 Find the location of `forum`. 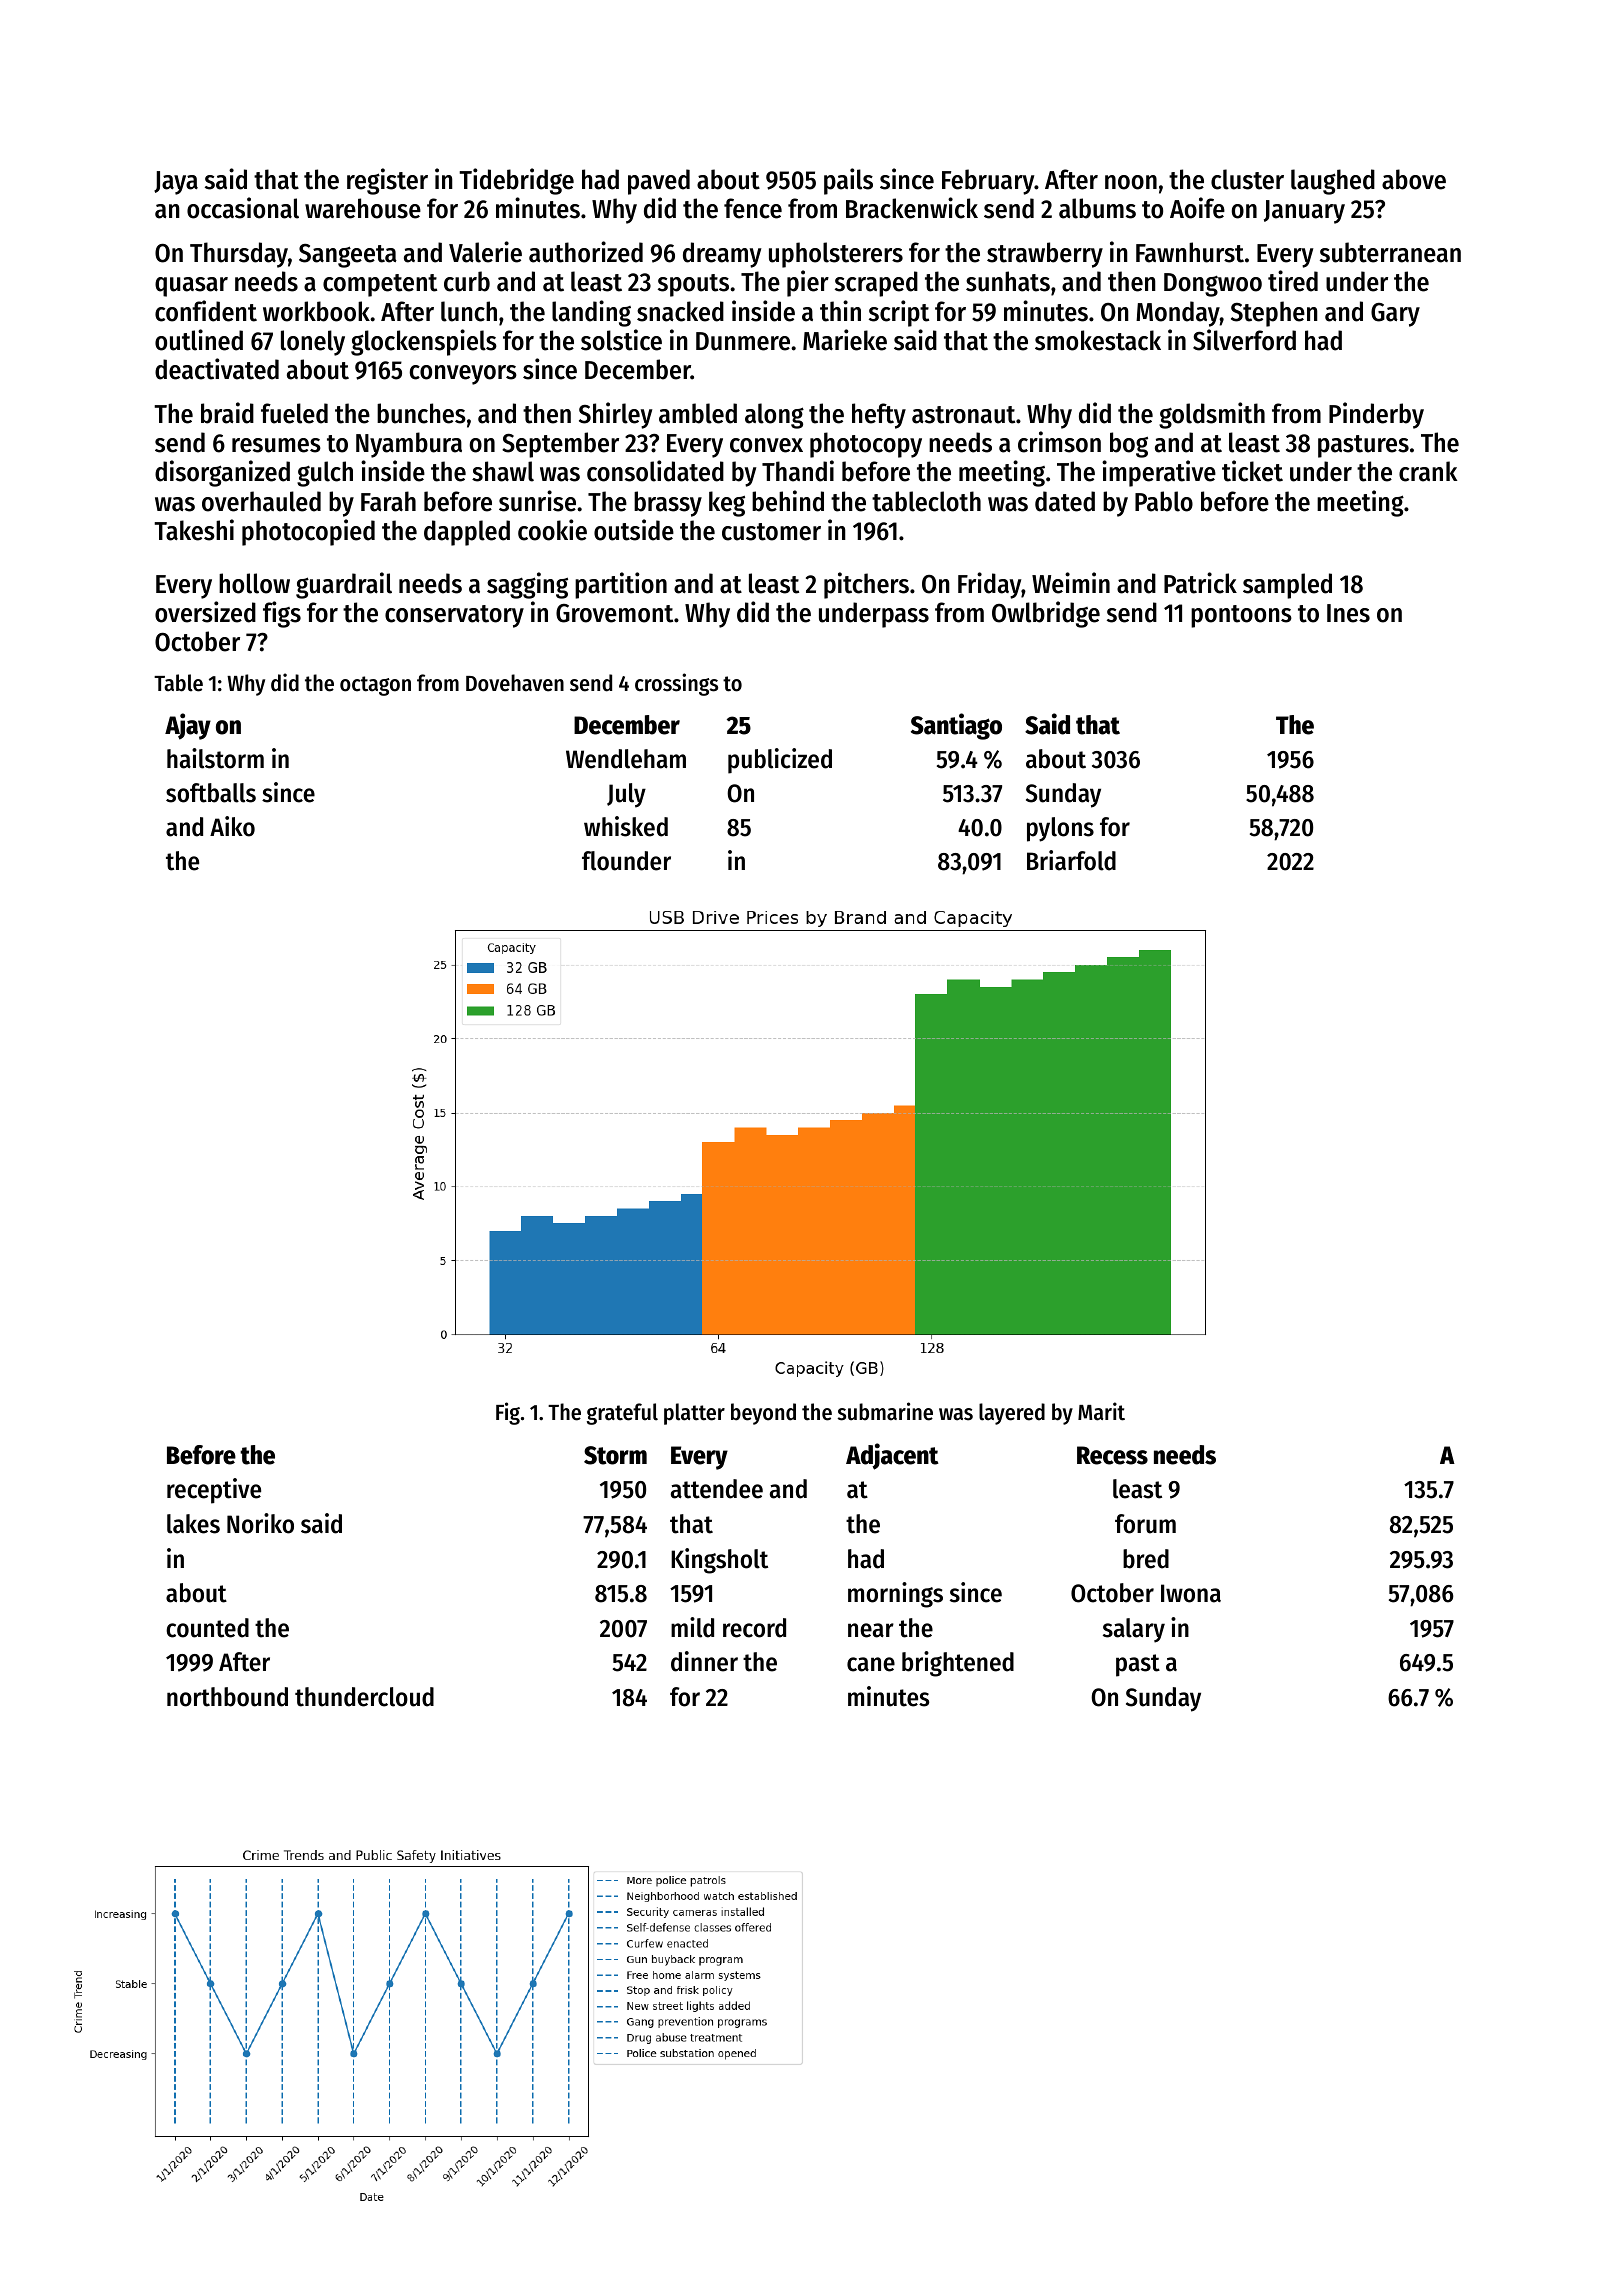

forum is located at coordinates (1145, 1524).
